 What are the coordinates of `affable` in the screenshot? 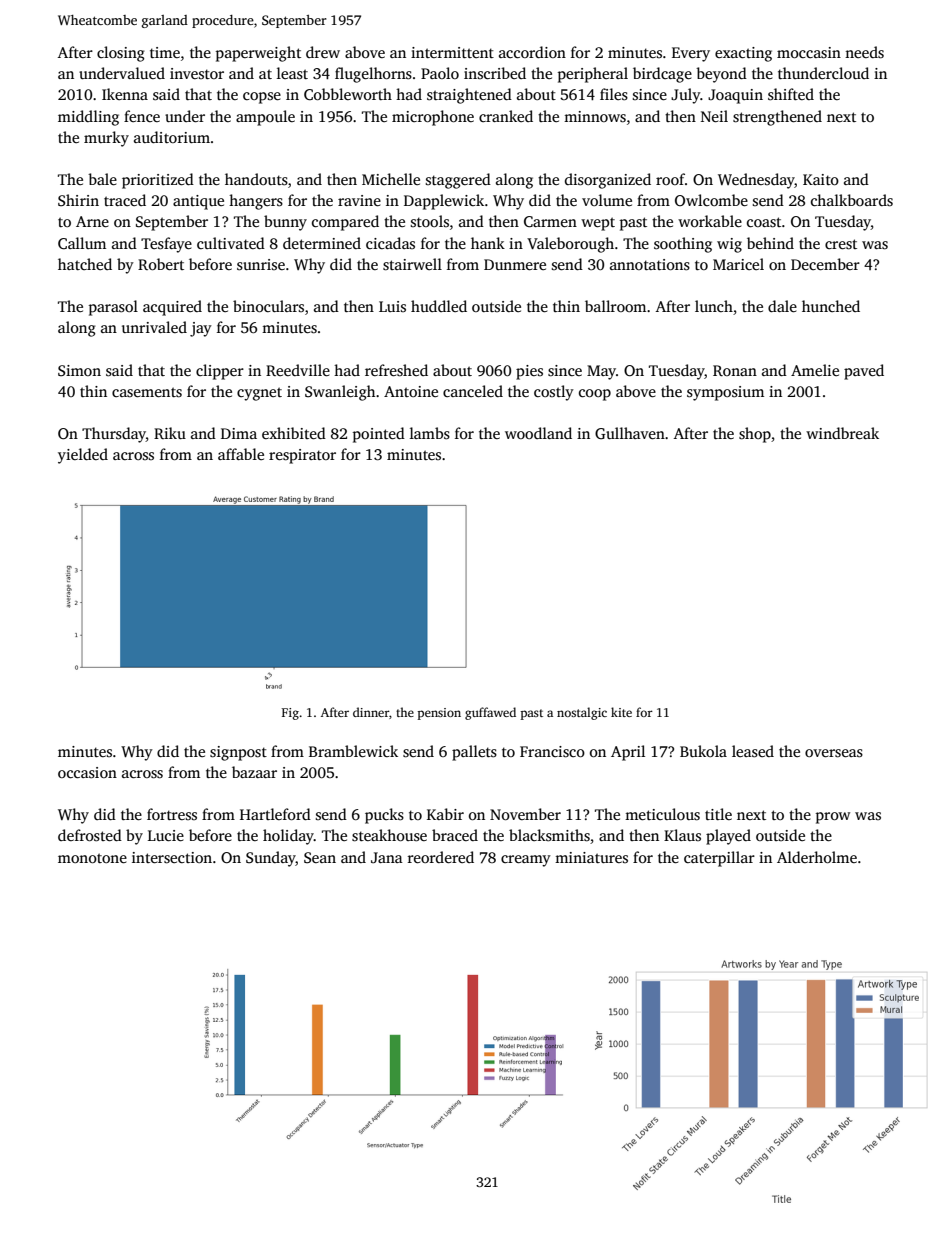 It's located at (241, 454).
